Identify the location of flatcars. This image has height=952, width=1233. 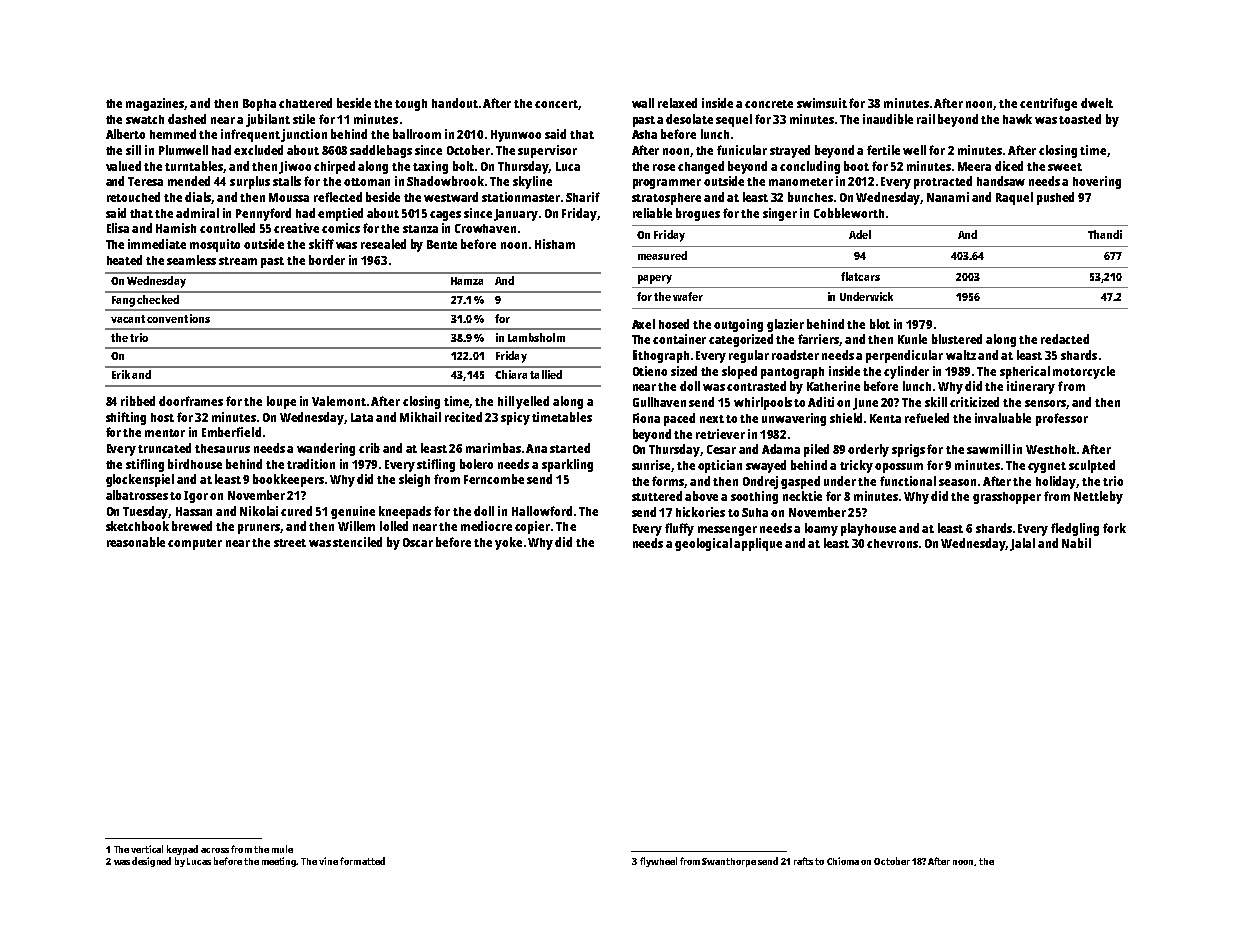
(860, 276).
